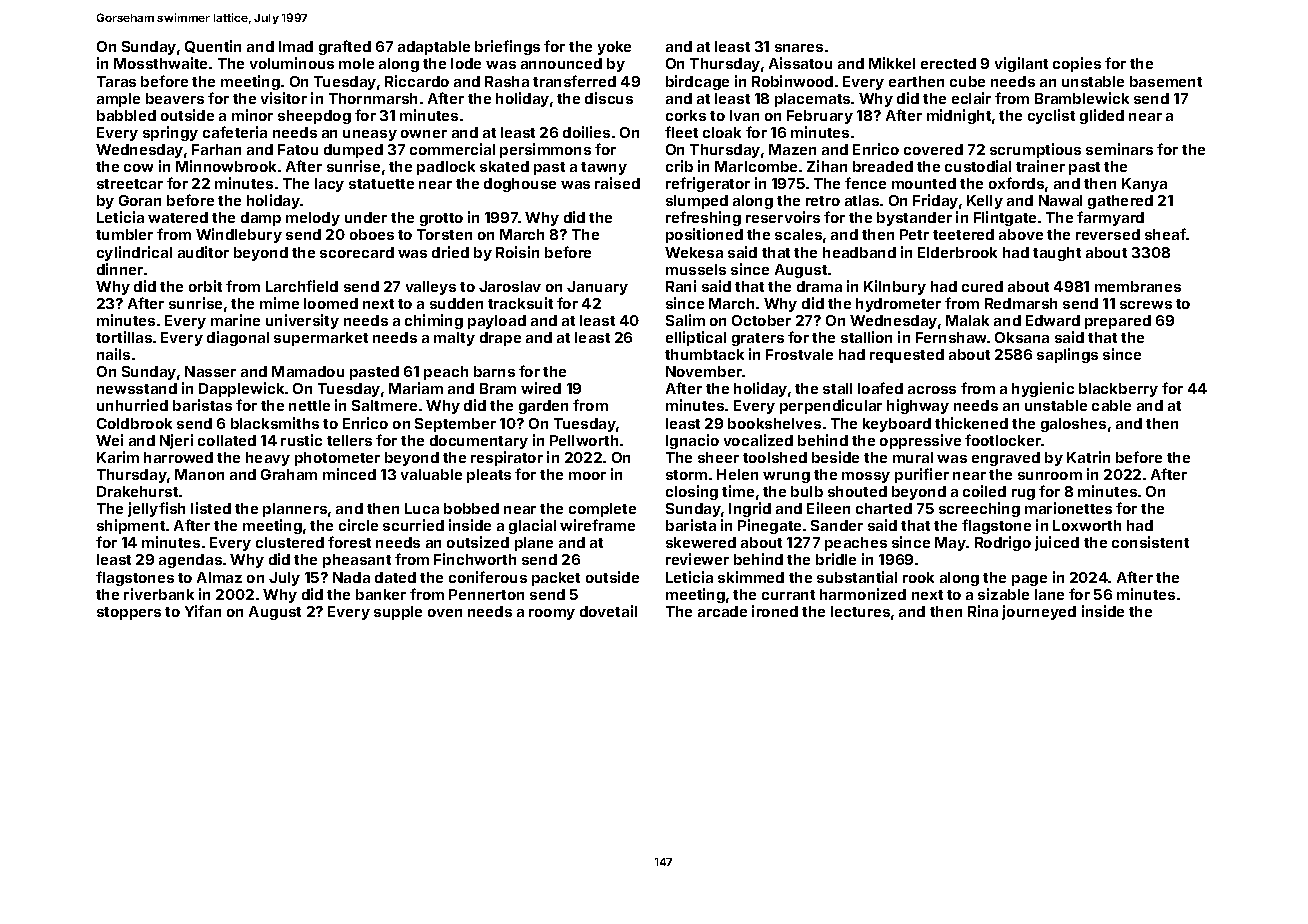 This image has width=1308, height=924. I want to click on supple, so click(398, 613).
